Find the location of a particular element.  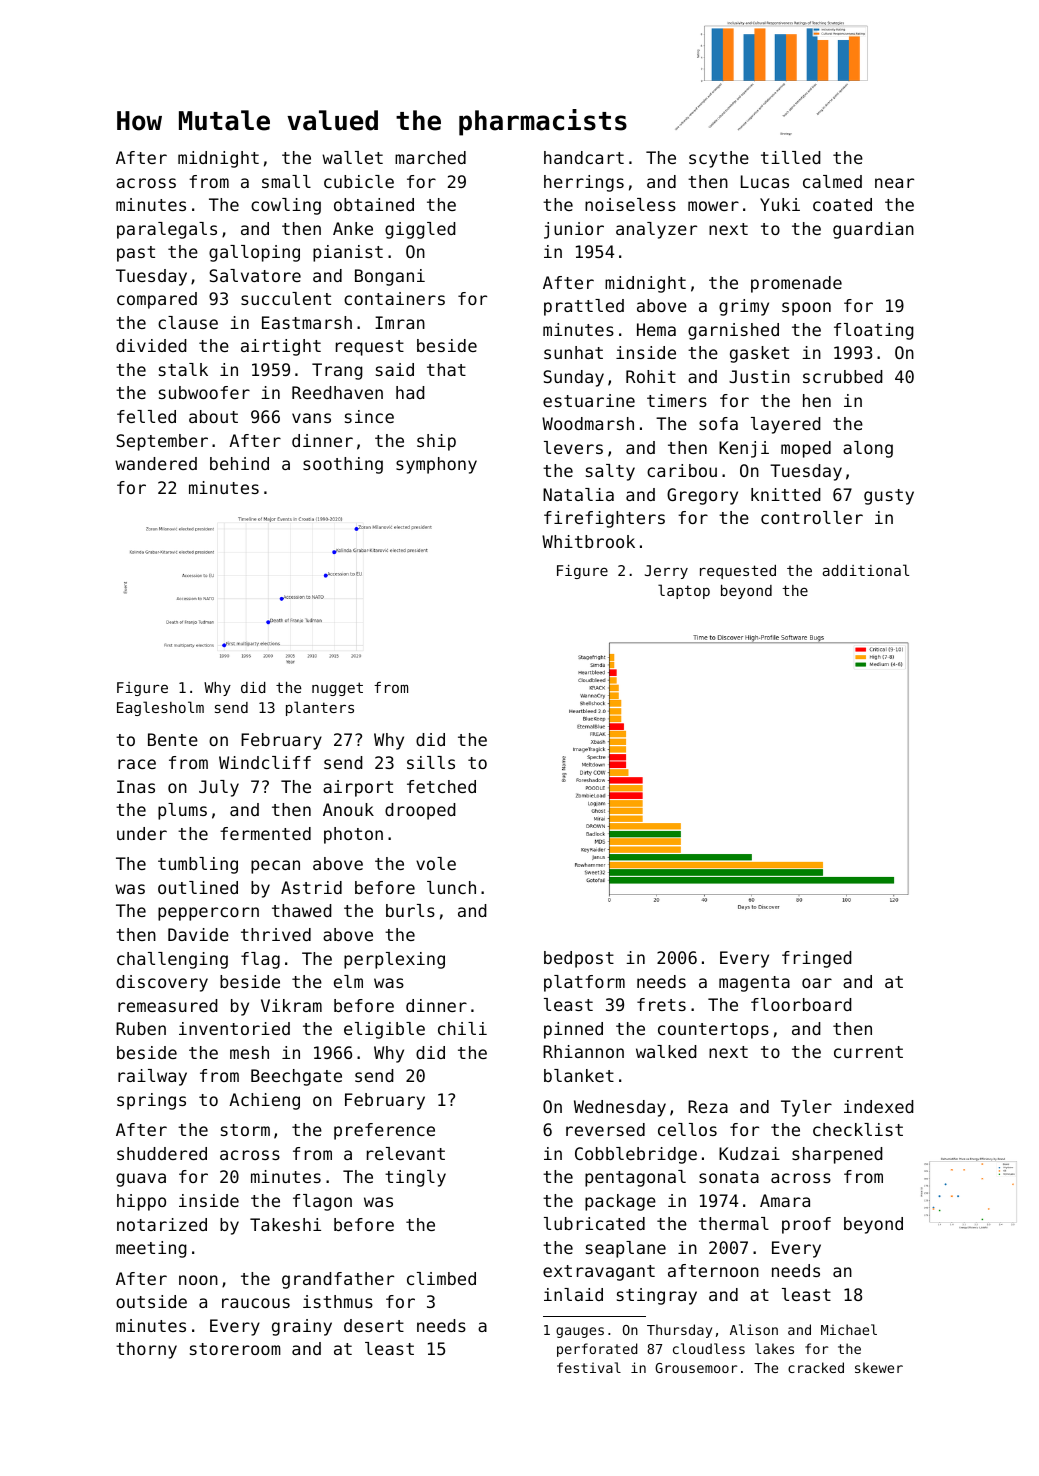

handcart is located at coordinates (584, 157).
